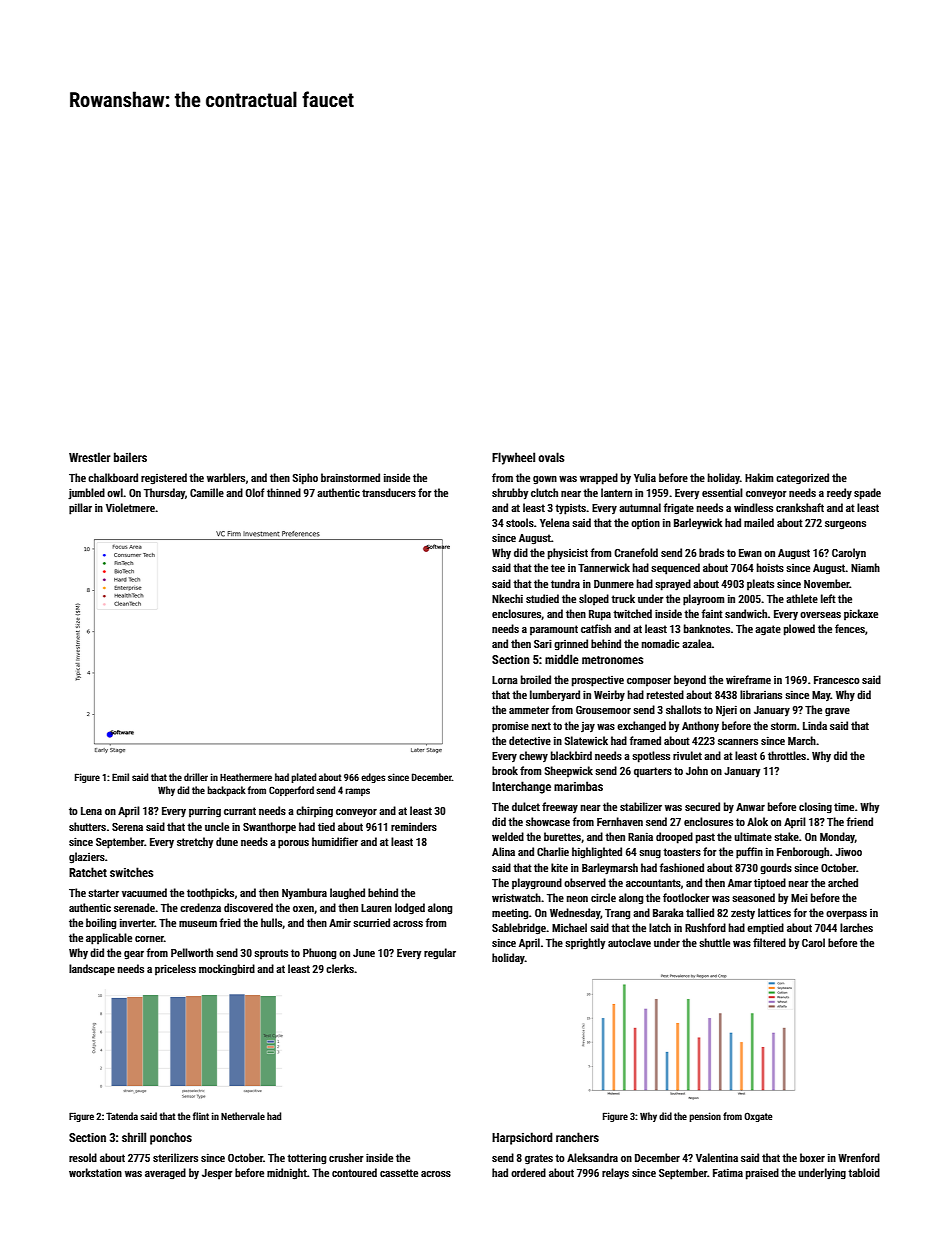  Describe the element at coordinates (802, 479) in the image. I see `categorized` at that location.
